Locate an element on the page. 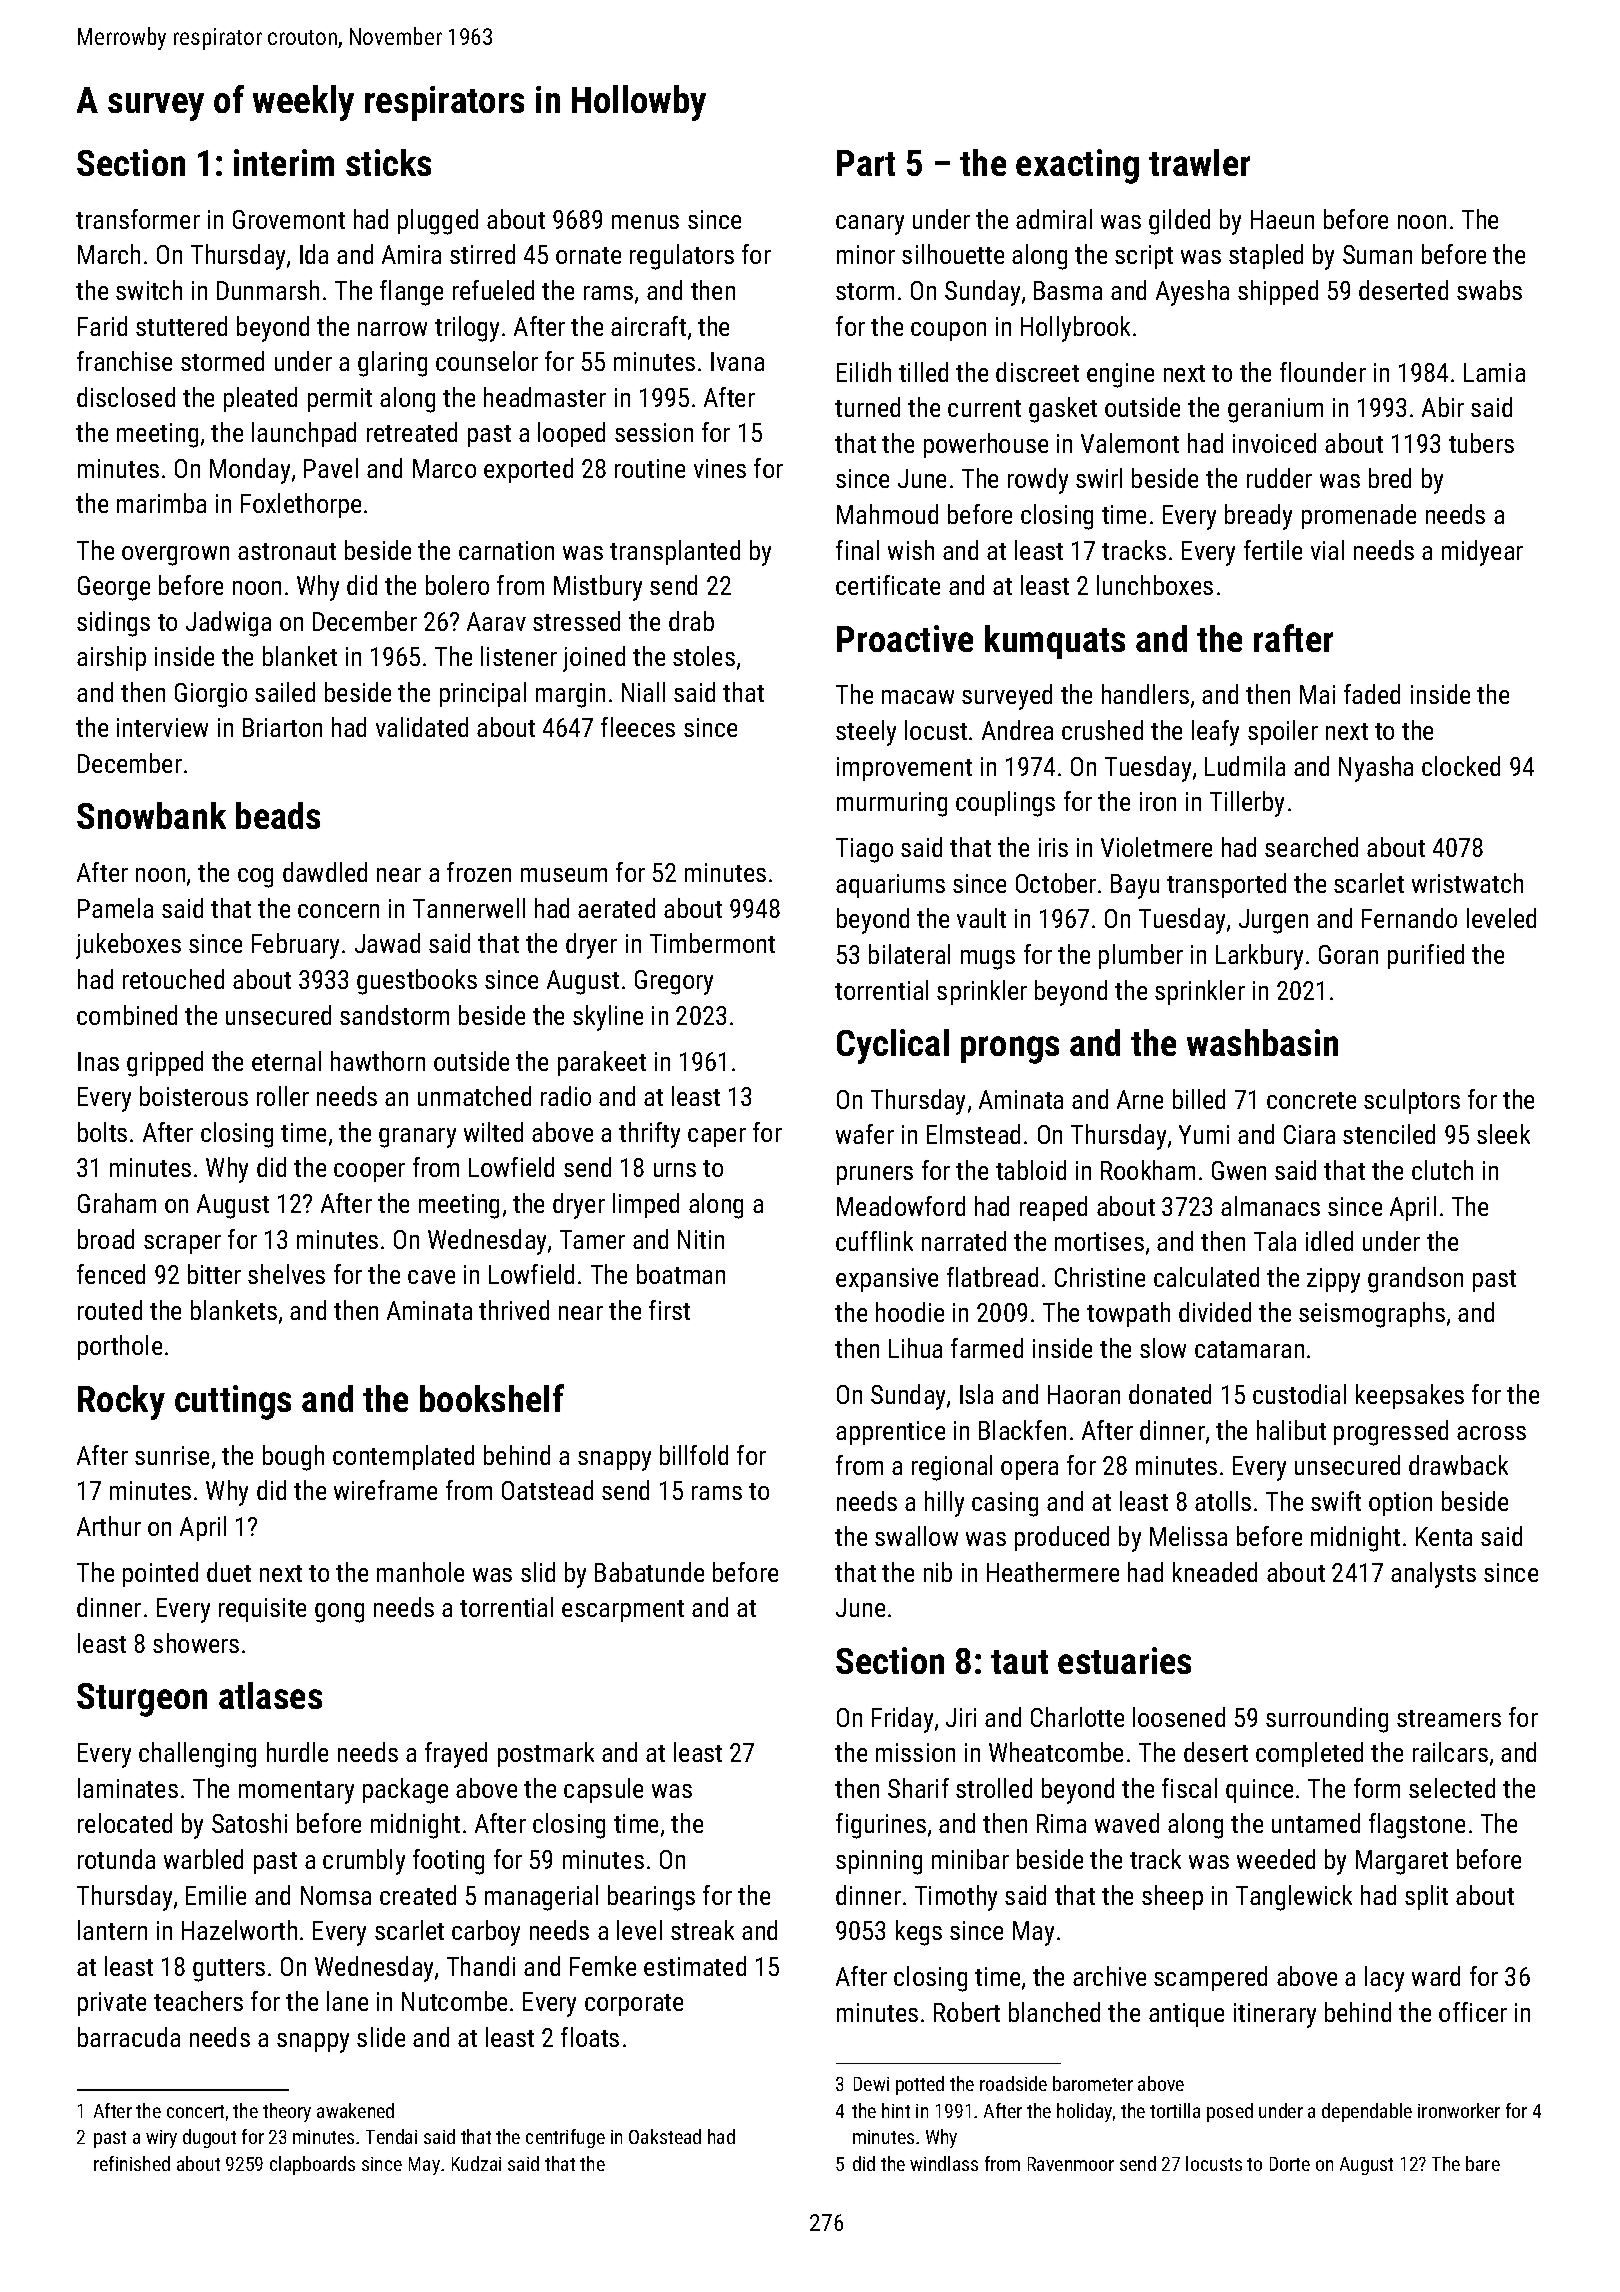 This image has height=2292, width=1620. refinished is located at coordinates (132, 2163).
